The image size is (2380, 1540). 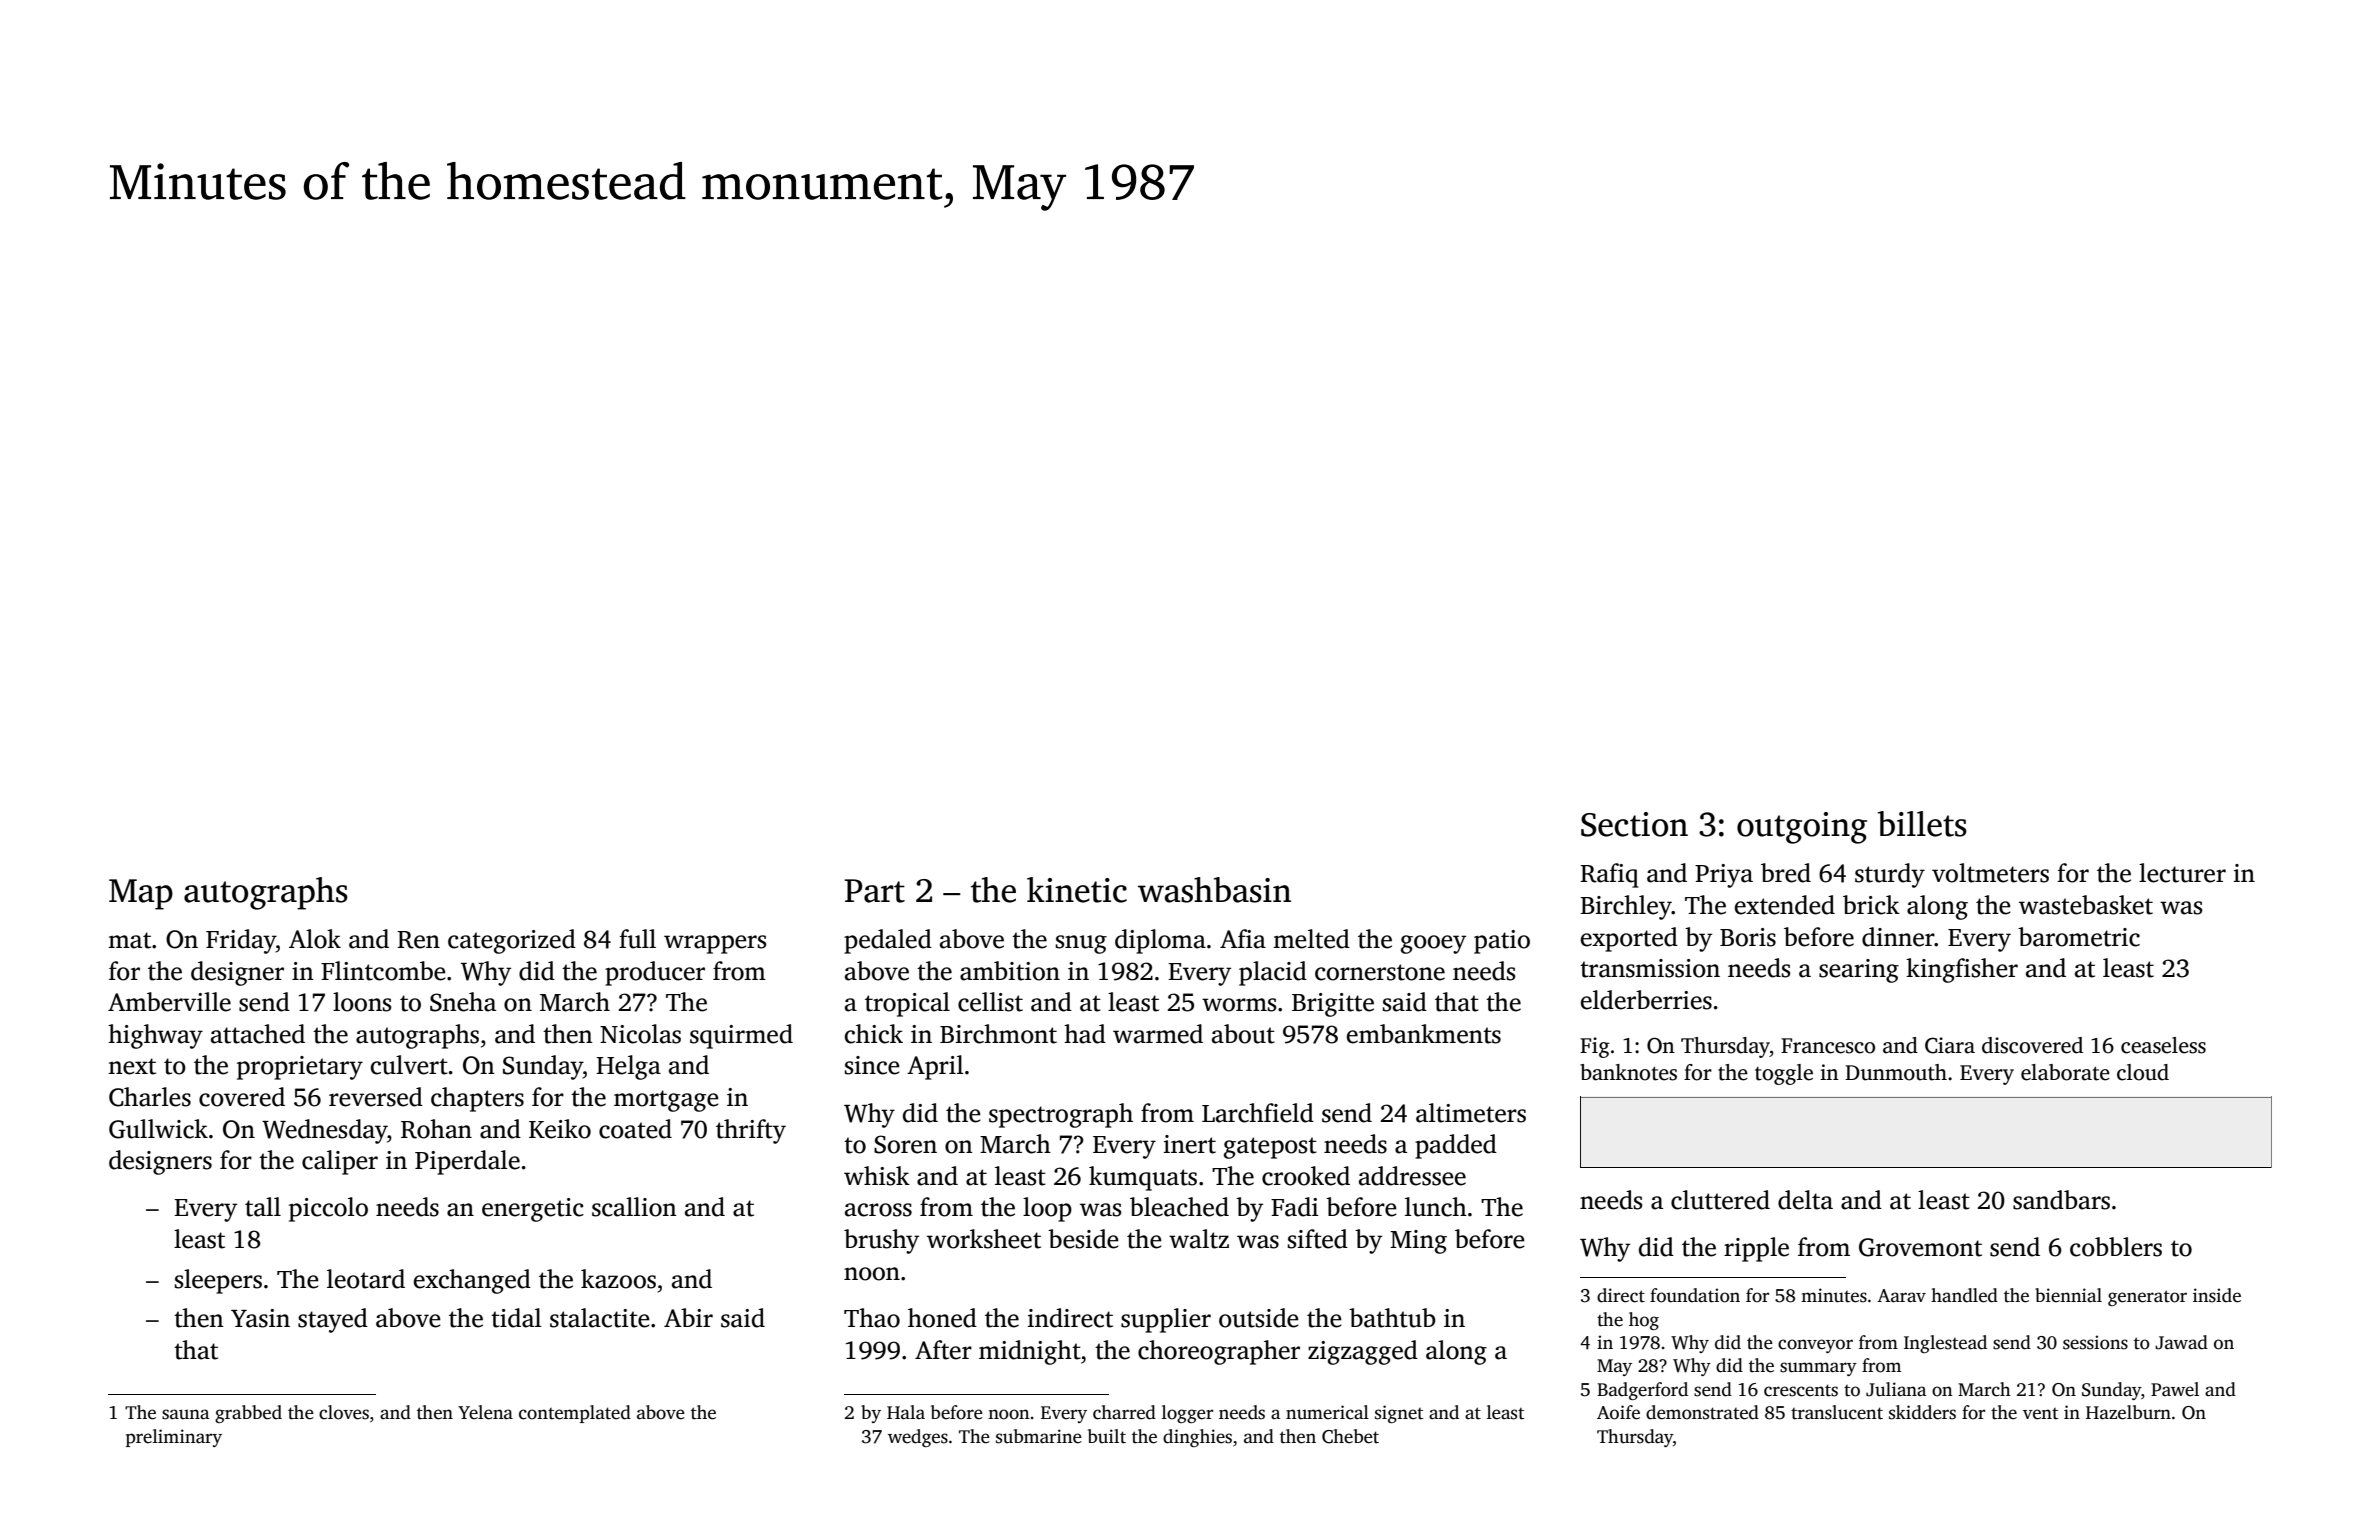 What do you see at coordinates (158, 1129) in the screenshot?
I see `Gullwick` at bounding box center [158, 1129].
